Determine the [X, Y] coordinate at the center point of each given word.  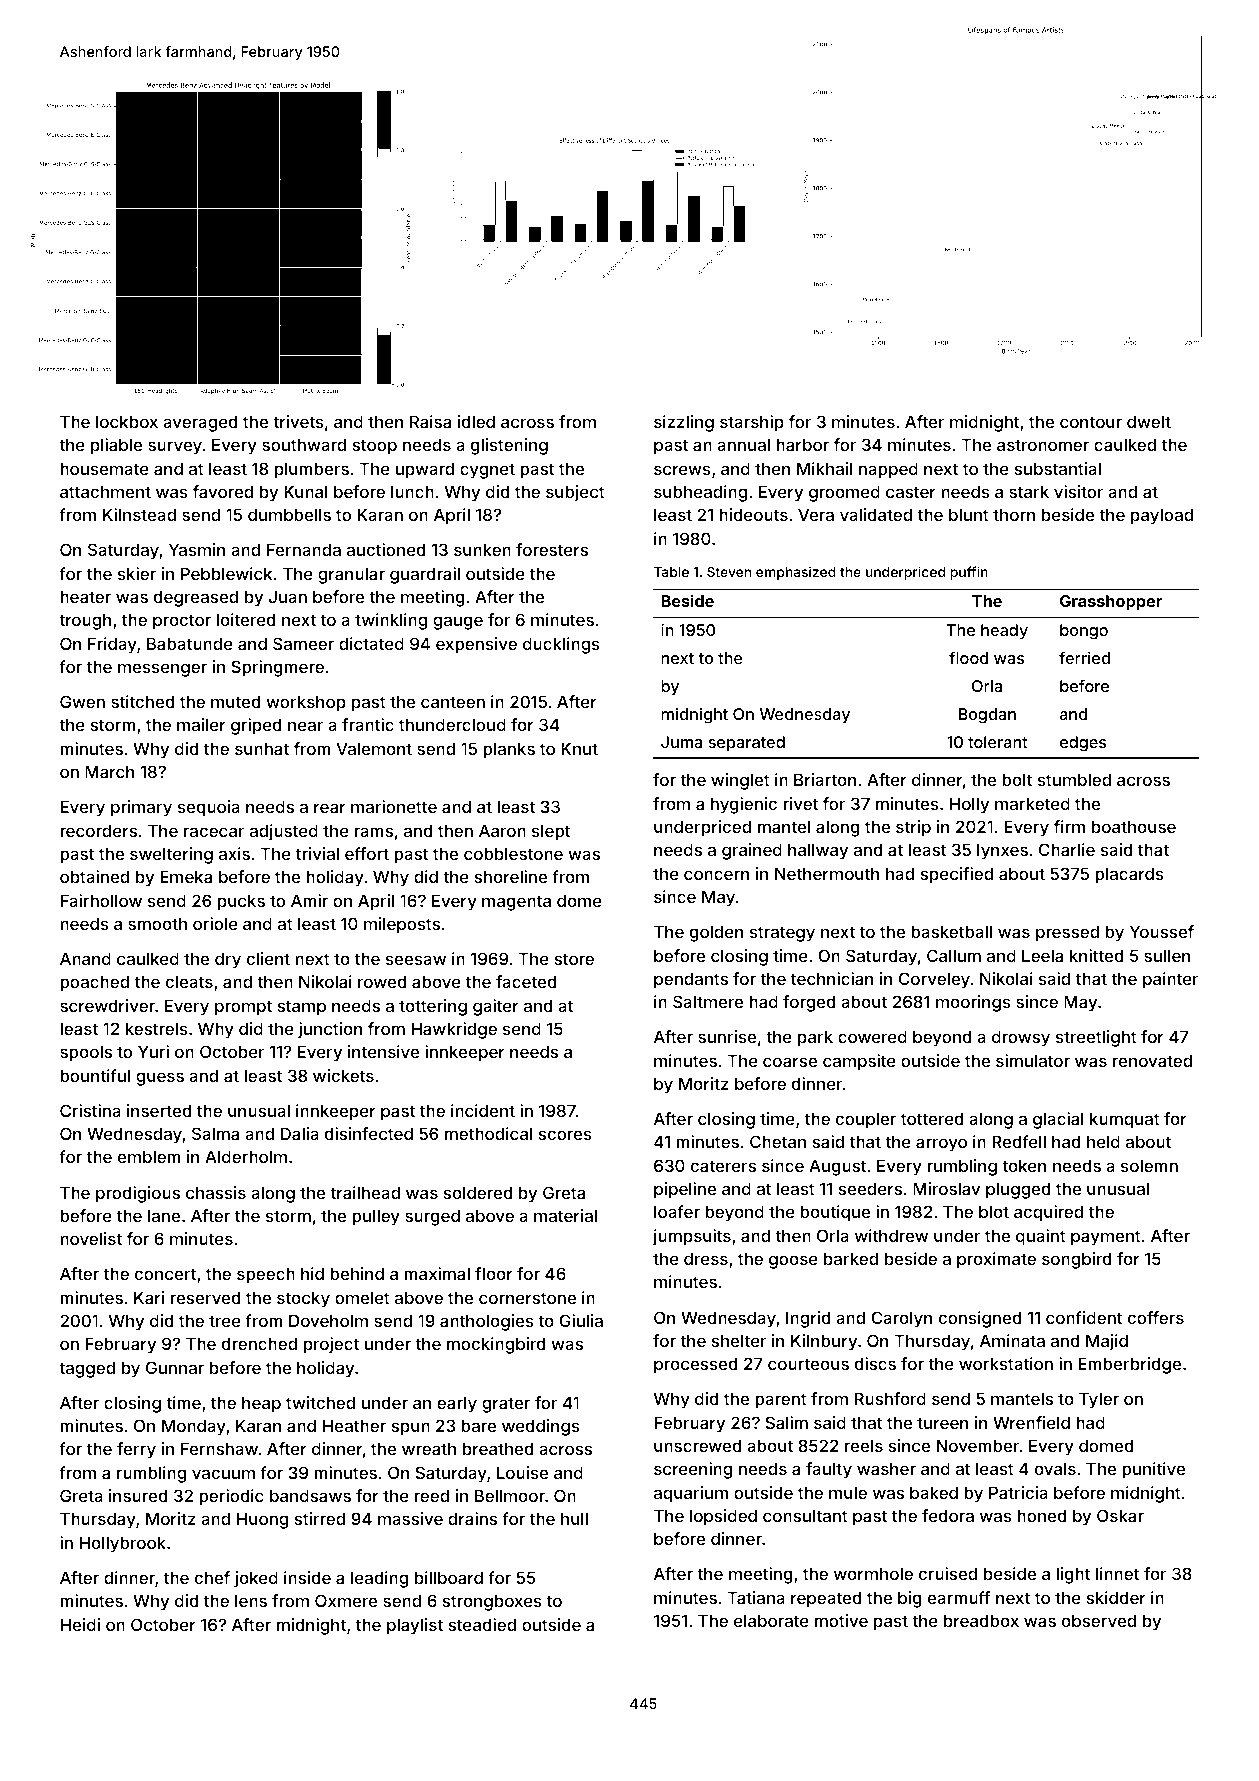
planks [509, 750]
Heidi [80, 1624]
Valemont [374, 748]
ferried [1084, 657]
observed [1099, 1620]
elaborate [771, 1620]
